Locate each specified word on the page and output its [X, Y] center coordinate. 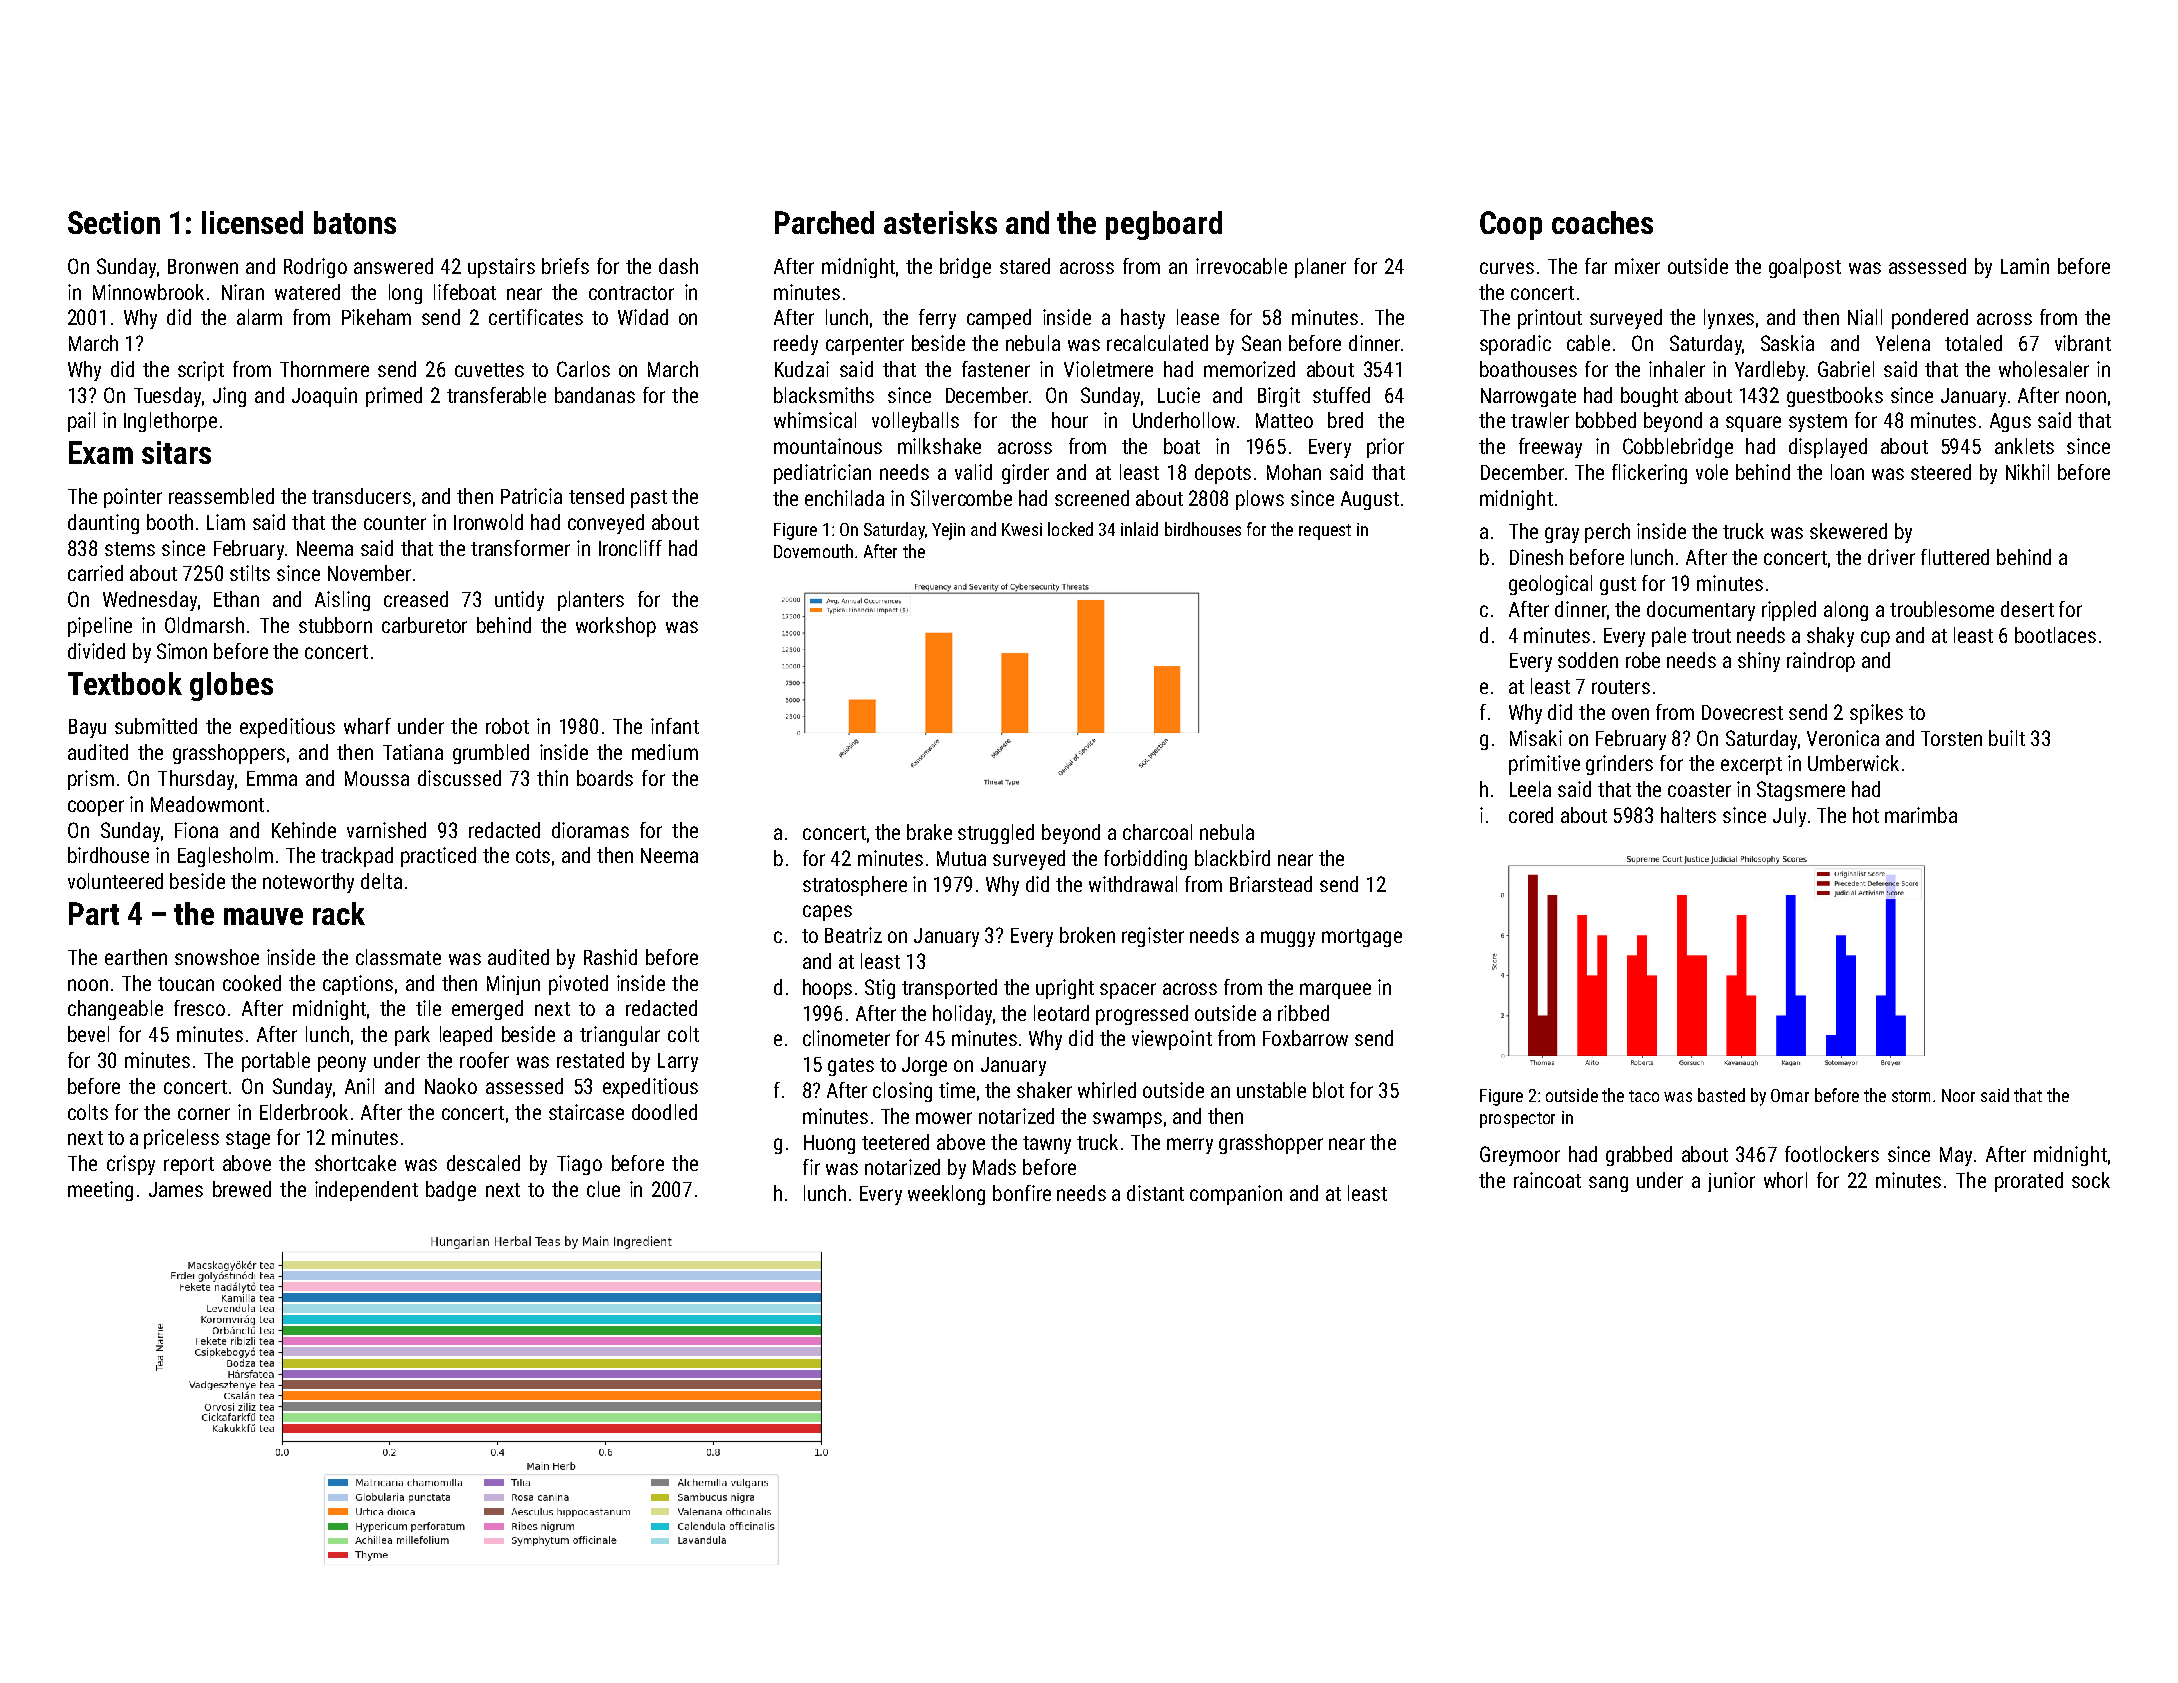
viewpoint [1172, 1040]
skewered [1848, 531]
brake [929, 832]
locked [1070, 529]
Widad [643, 317]
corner [204, 1114]
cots [533, 856]
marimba [1921, 815]
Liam [226, 522]
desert [2027, 609]
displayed [1828, 448]
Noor [1958, 1095]
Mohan [1294, 472]
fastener [996, 369]
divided [96, 651]
